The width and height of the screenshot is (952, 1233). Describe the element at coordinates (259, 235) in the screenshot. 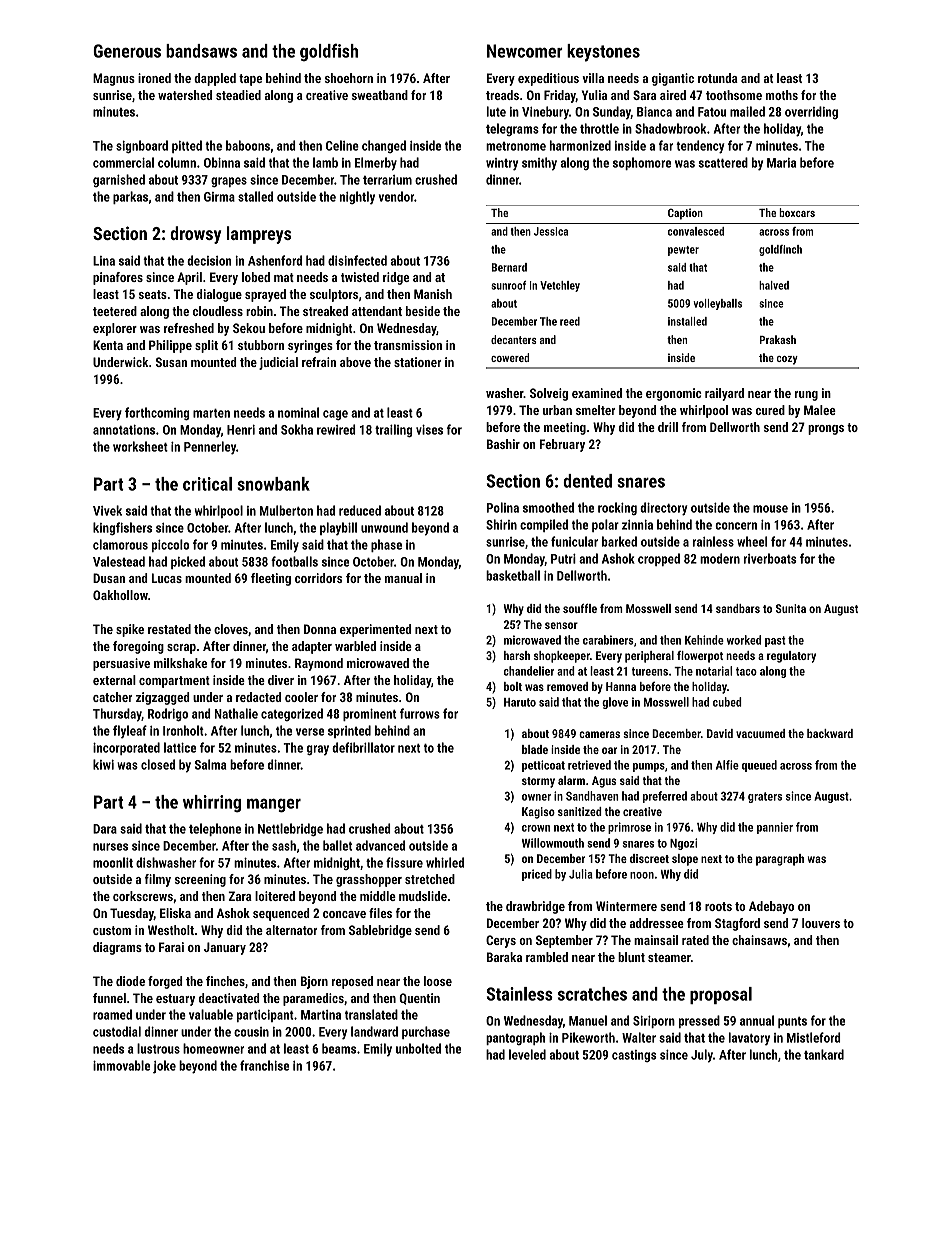

I see `lampreys` at that location.
